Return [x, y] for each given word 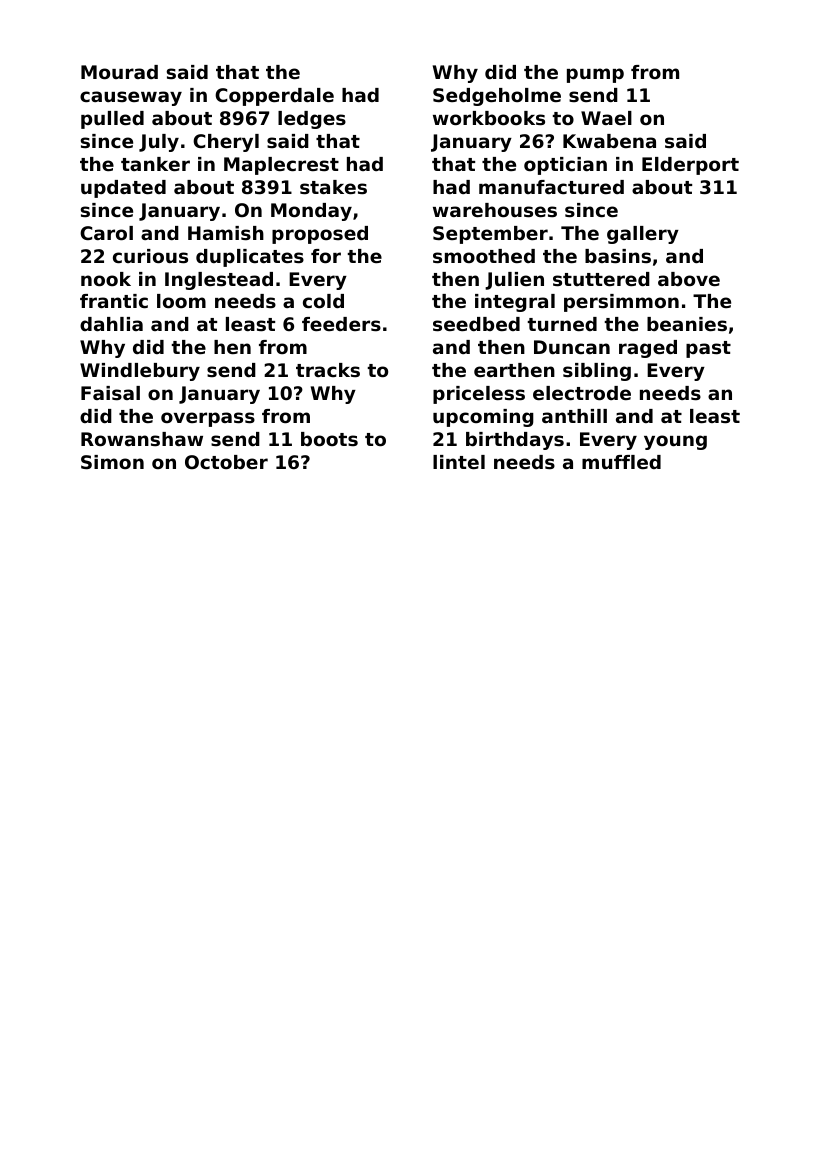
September [490, 235]
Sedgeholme [497, 97]
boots [329, 439]
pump [595, 75]
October [226, 462]
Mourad [119, 72]
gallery [643, 235]
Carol [106, 233]
